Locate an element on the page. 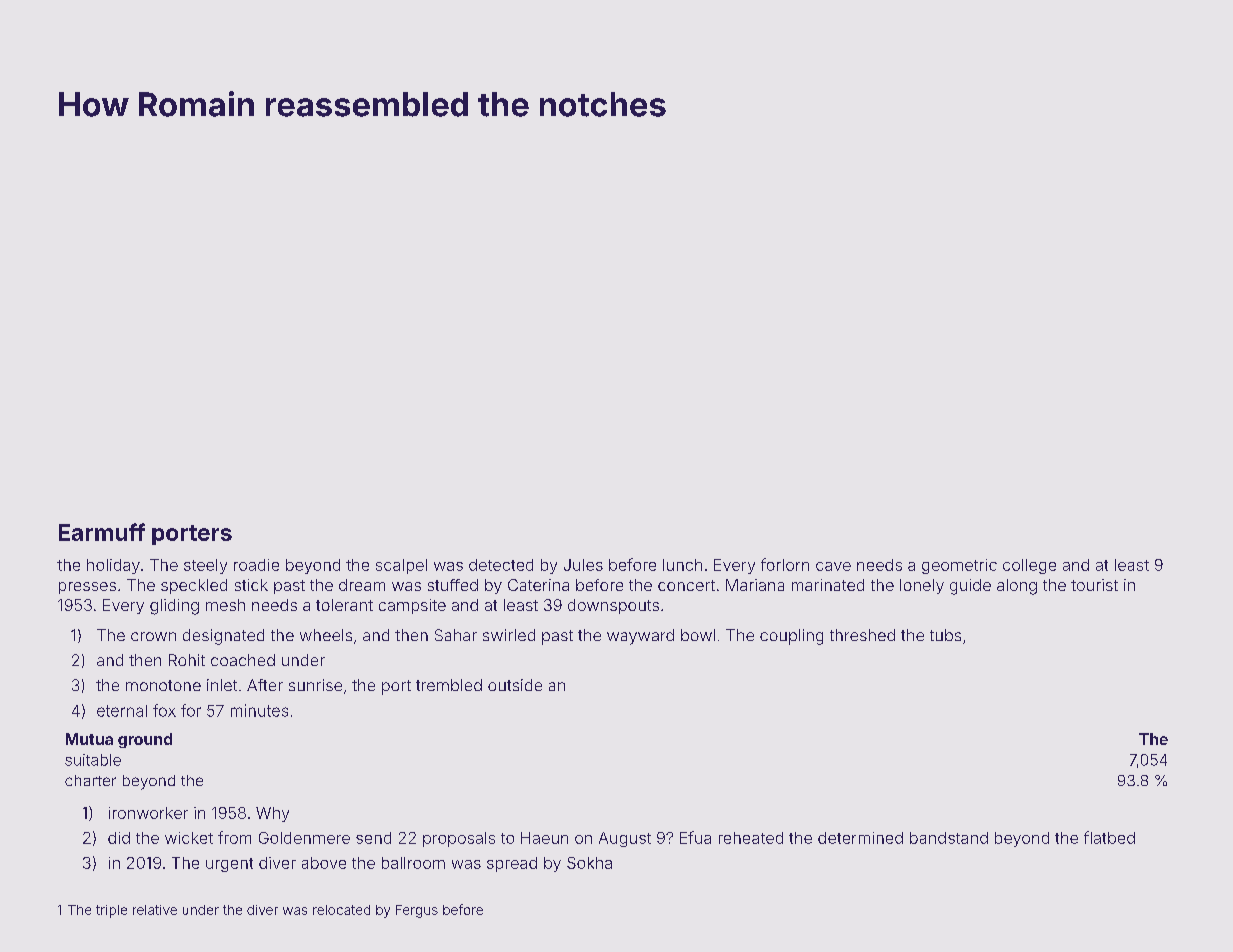 The height and width of the page is (952, 1233). relocated is located at coordinates (341, 910).
